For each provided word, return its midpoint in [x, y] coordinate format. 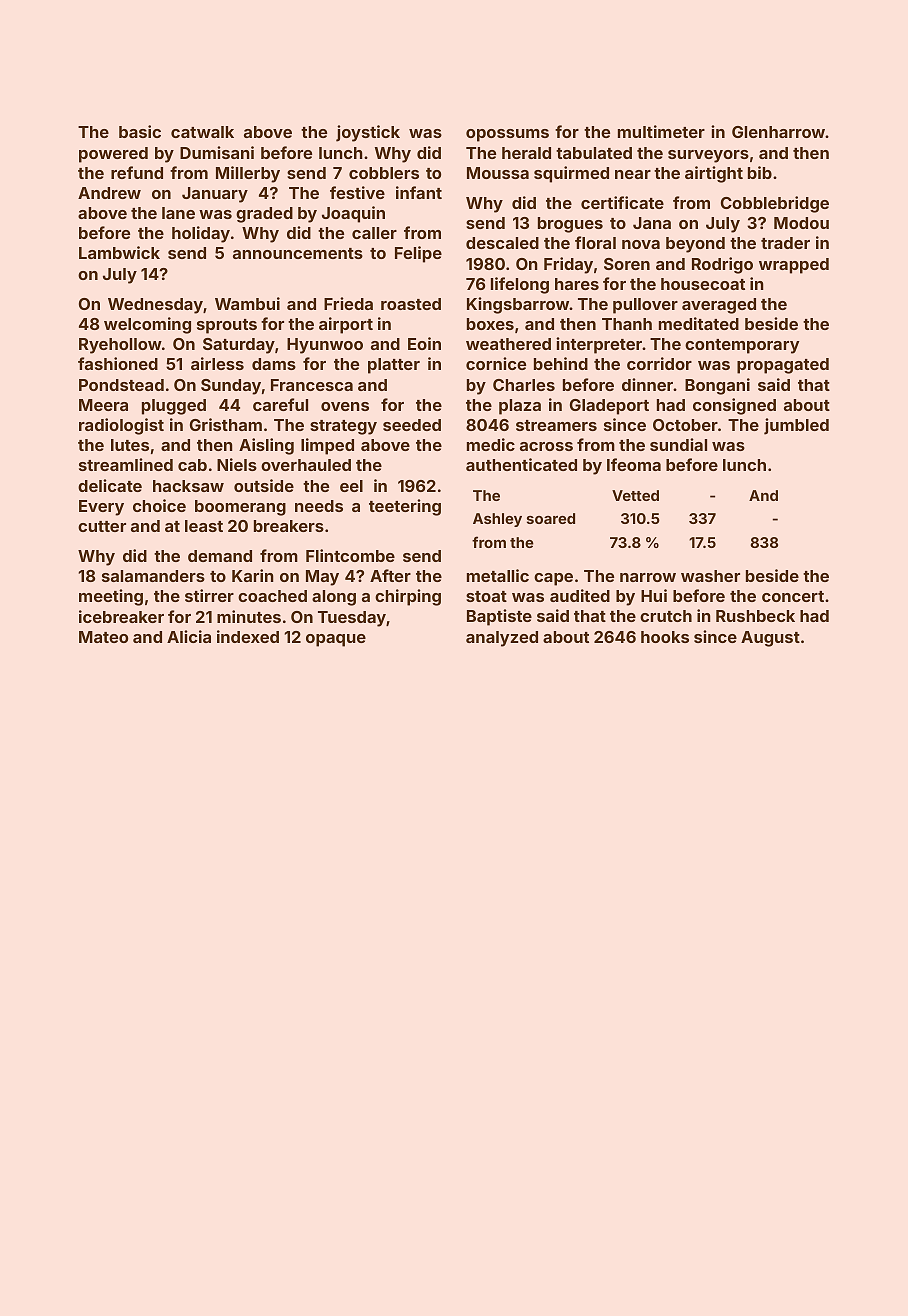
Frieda [348, 303]
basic [140, 131]
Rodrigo [722, 265]
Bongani [717, 386]
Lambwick [119, 252]
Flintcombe [350, 555]
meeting [111, 597]
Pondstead [121, 385]
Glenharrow [778, 132]
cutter [102, 526]
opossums [507, 135]
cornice [496, 363]
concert [793, 596]
